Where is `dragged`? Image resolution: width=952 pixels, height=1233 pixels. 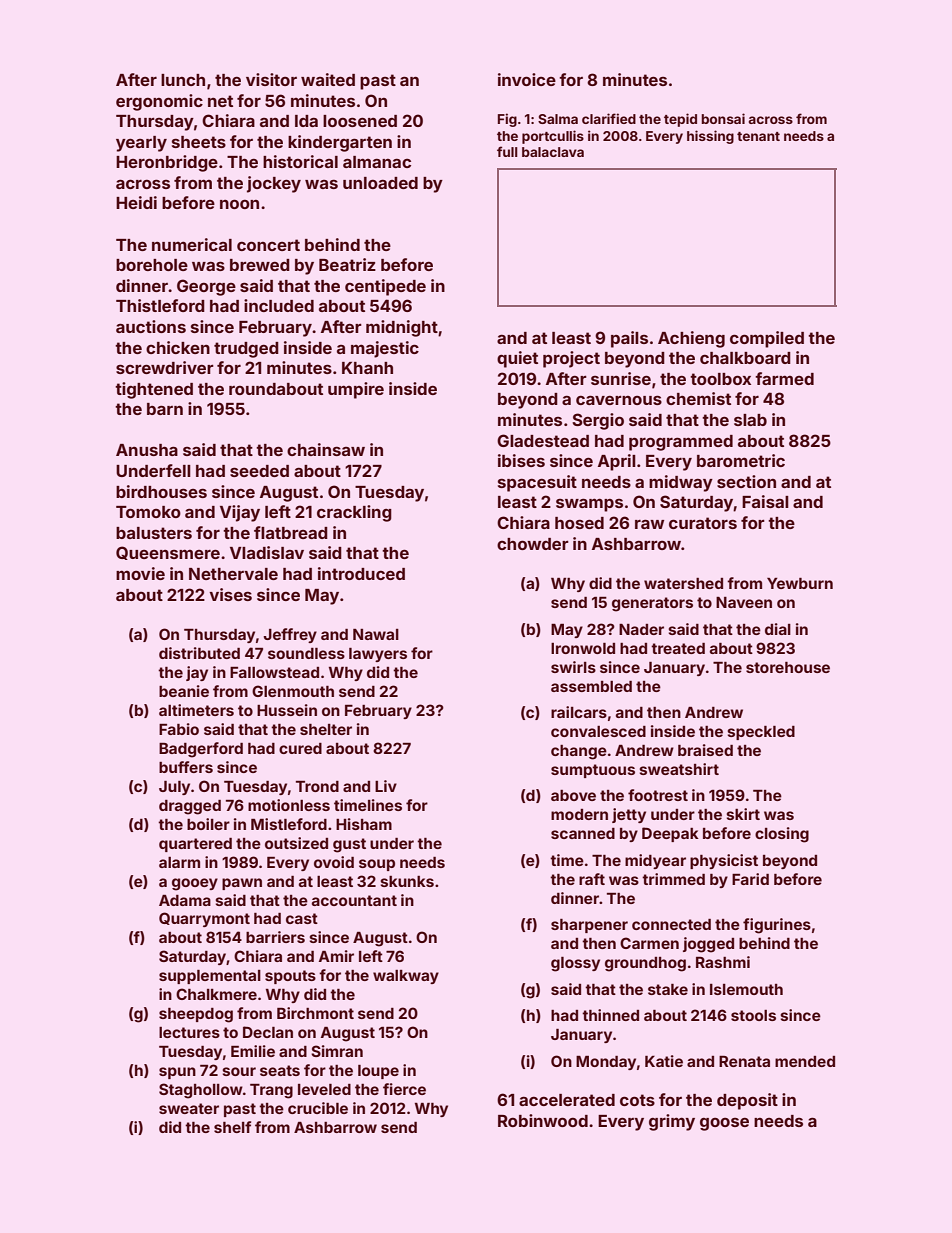
dragged is located at coordinates (190, 807).
